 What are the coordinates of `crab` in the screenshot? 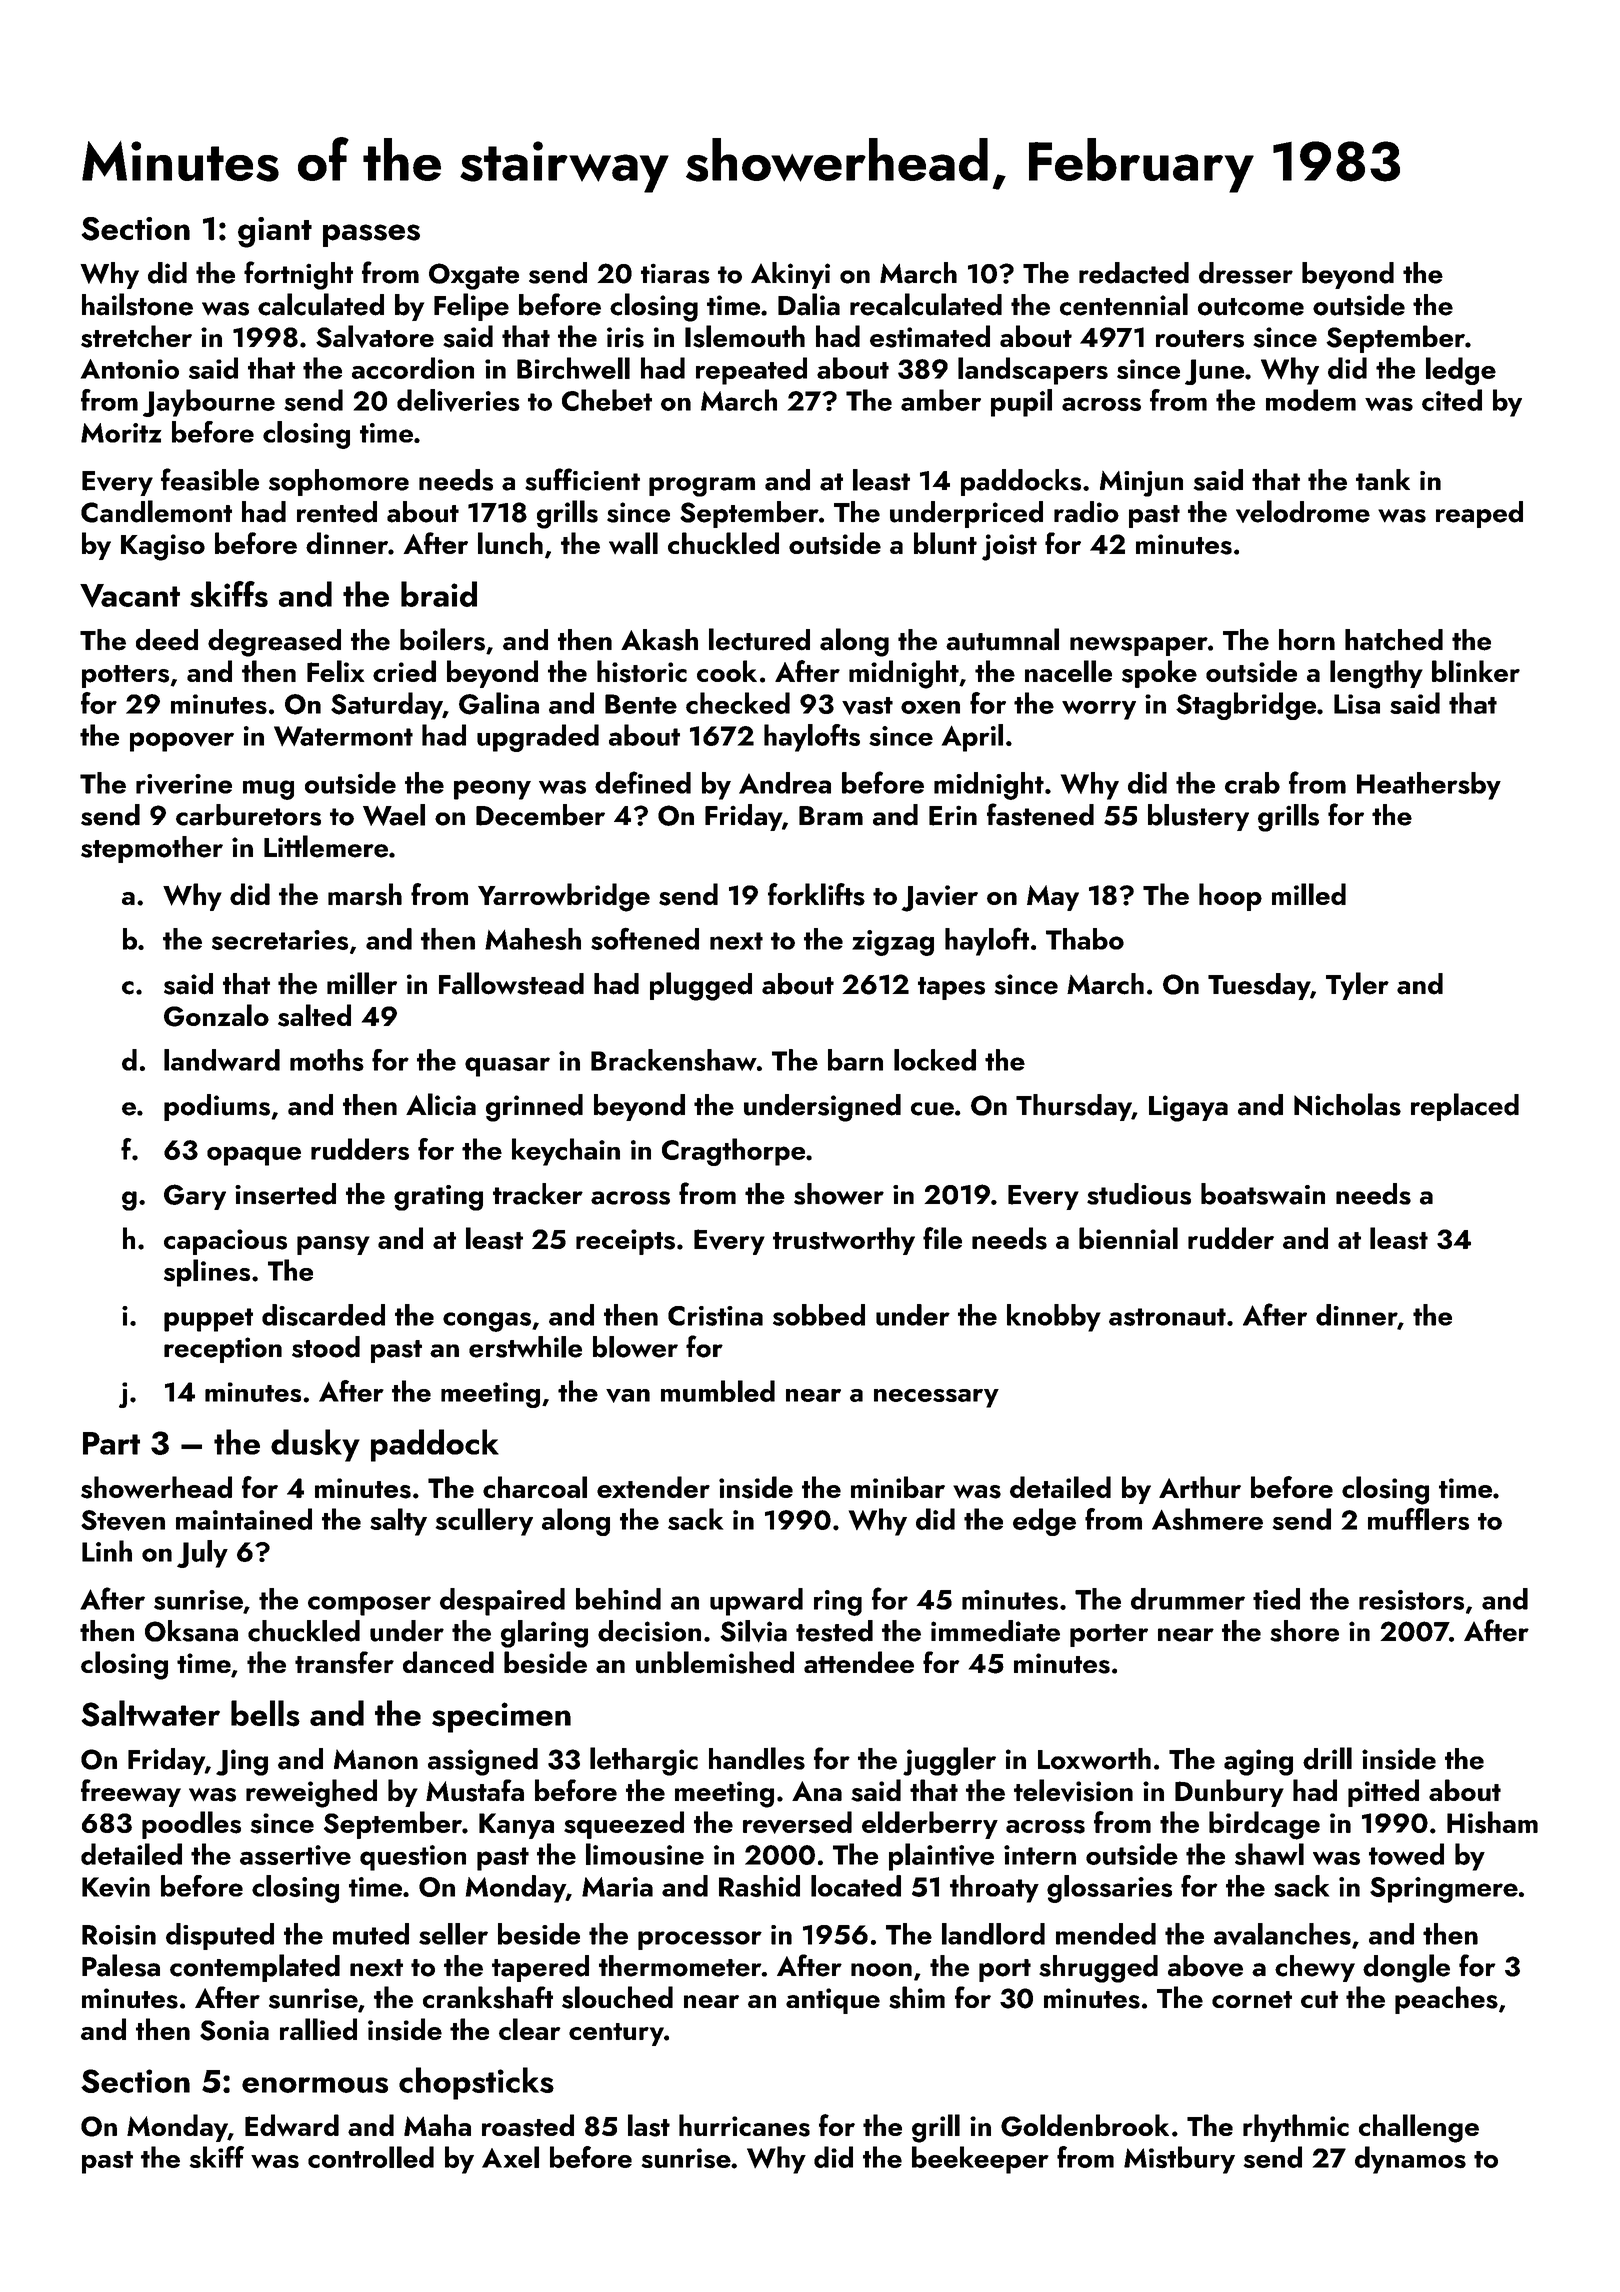 It's located at (1252, 783).
